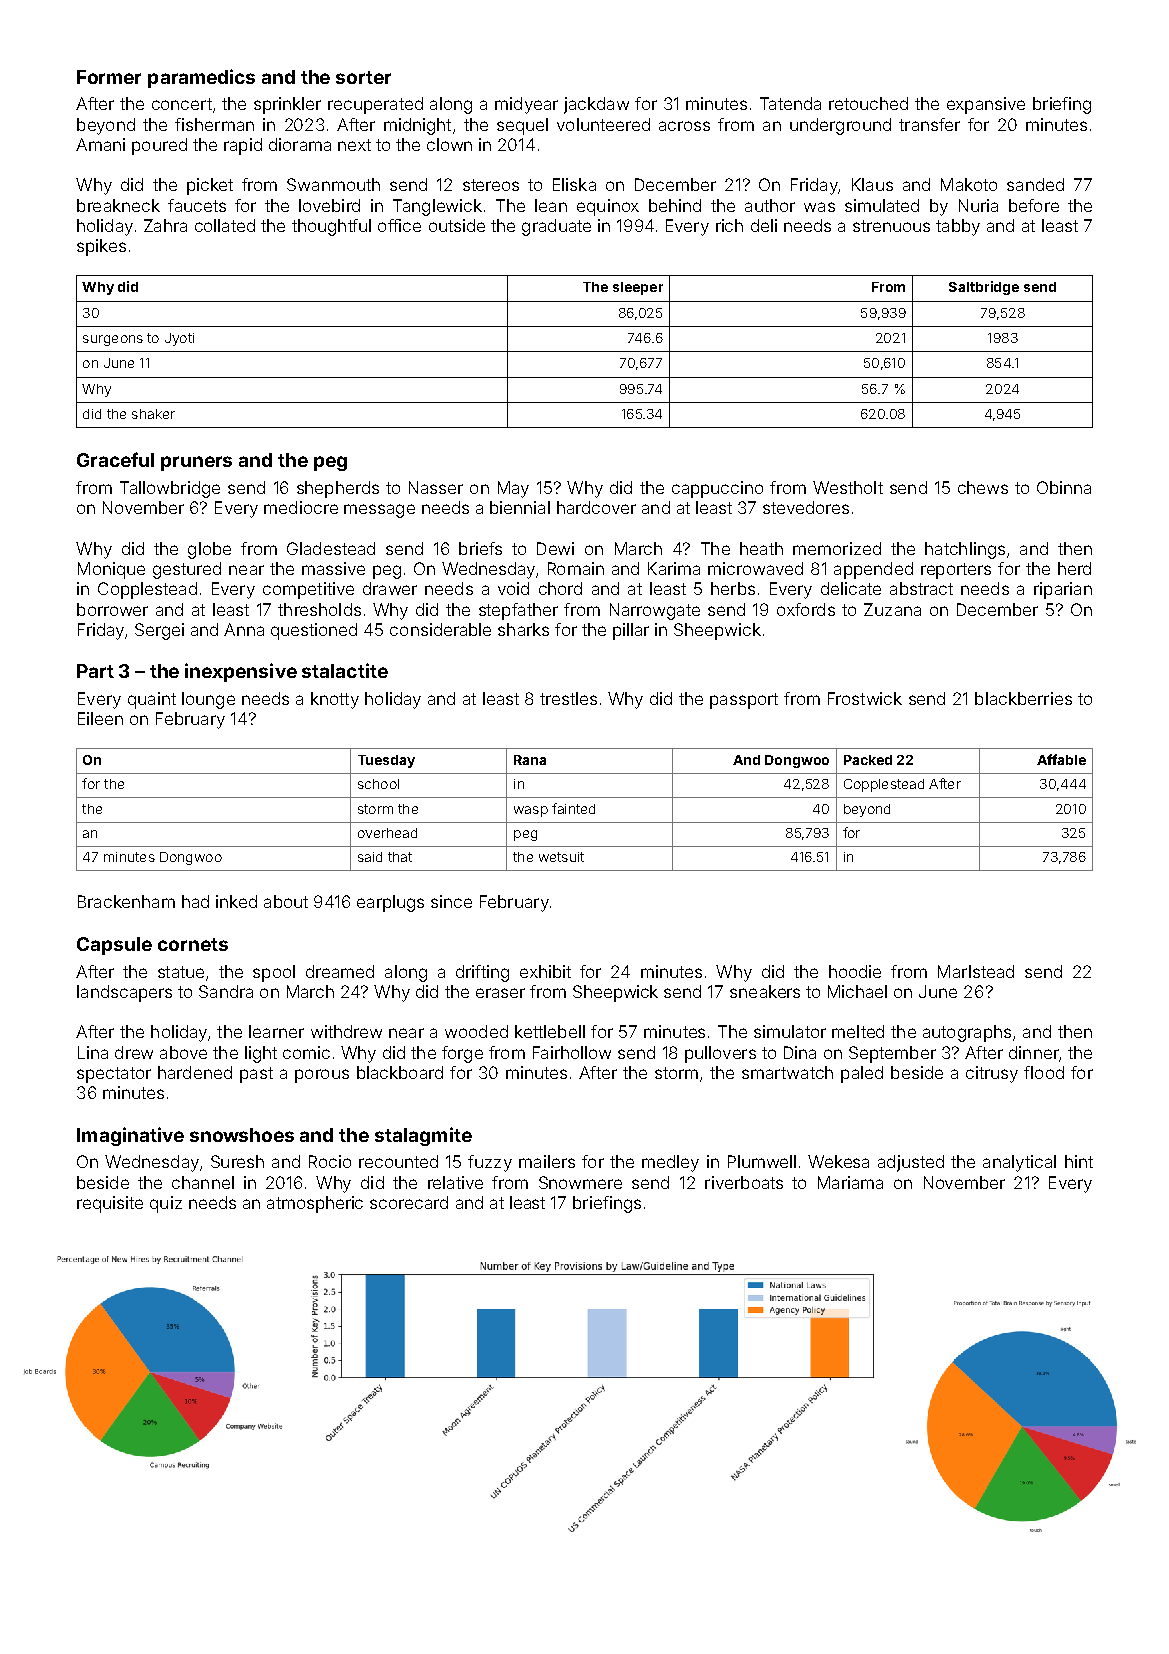  I want to click on clown, so click(449, 144).
